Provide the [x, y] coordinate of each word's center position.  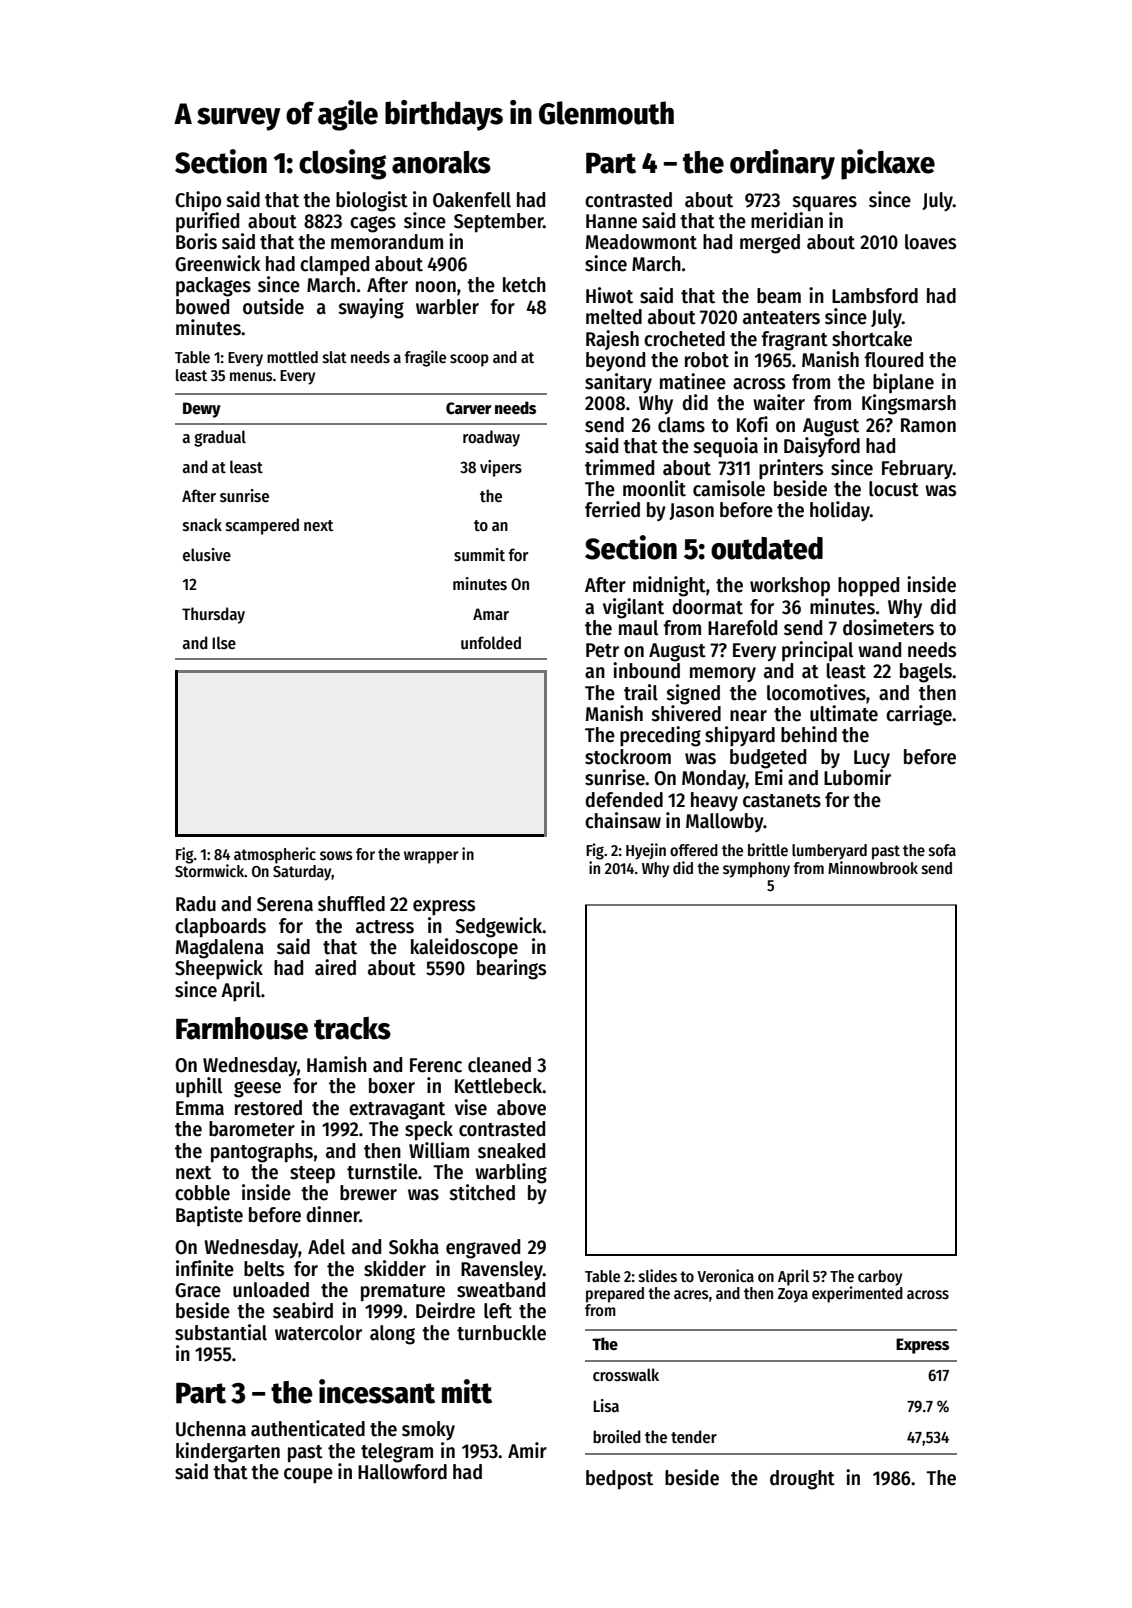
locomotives [816, 692]
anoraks [441, 162]
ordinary [782, 164]
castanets [782, 801]
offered [694, 850]
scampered [262, 526]
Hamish [337, 1064]
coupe [308, 1476]
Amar [491, 614]
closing [342, 164]
